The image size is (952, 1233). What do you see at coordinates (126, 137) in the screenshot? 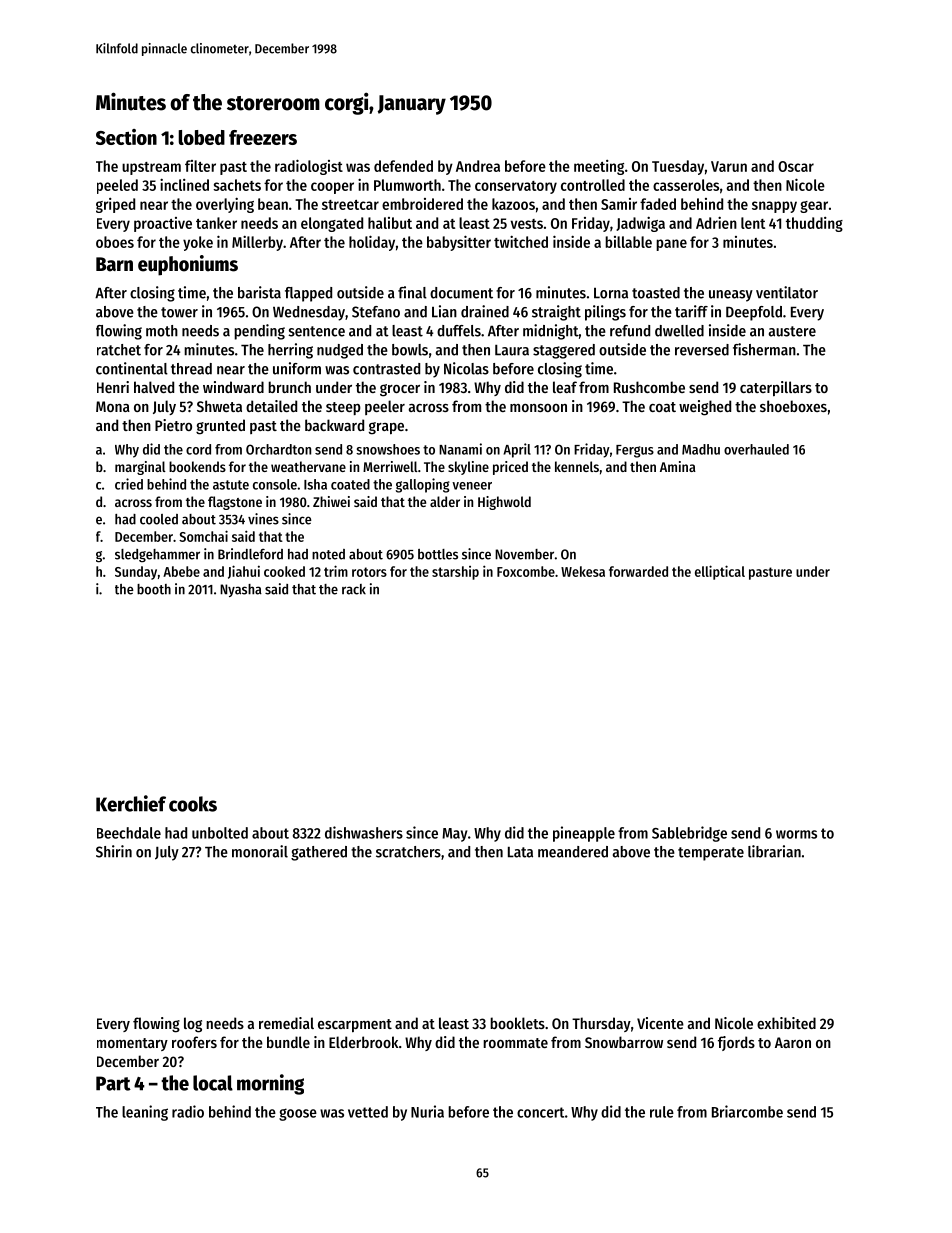
I see `Section` at bounding box center [126, 137].
